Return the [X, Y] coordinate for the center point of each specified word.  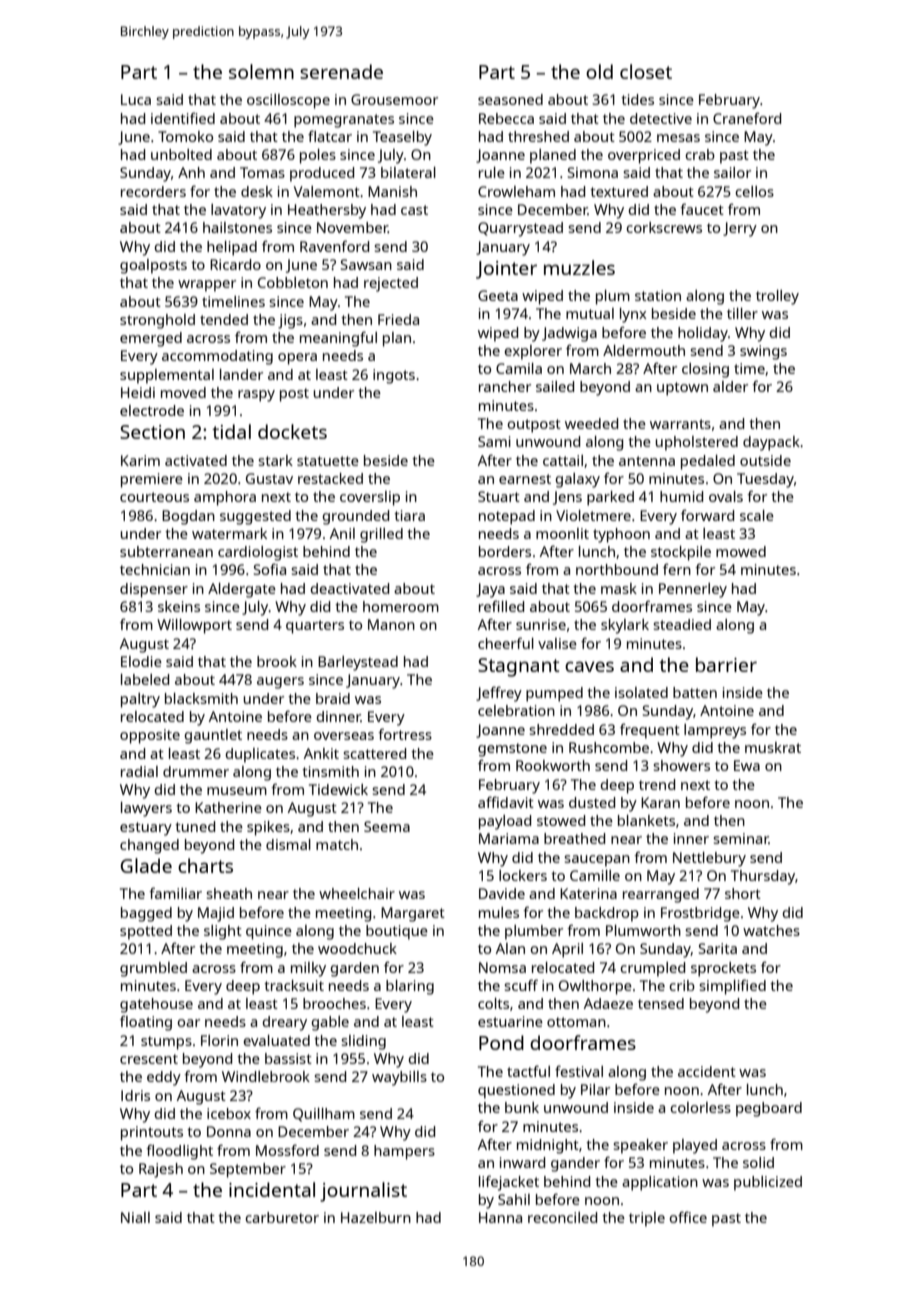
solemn [261, 71]
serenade [341, 71]
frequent [650, 731]
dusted [592, 802]
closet [646, 71]
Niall [135, 1217]
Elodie [141, 661]
